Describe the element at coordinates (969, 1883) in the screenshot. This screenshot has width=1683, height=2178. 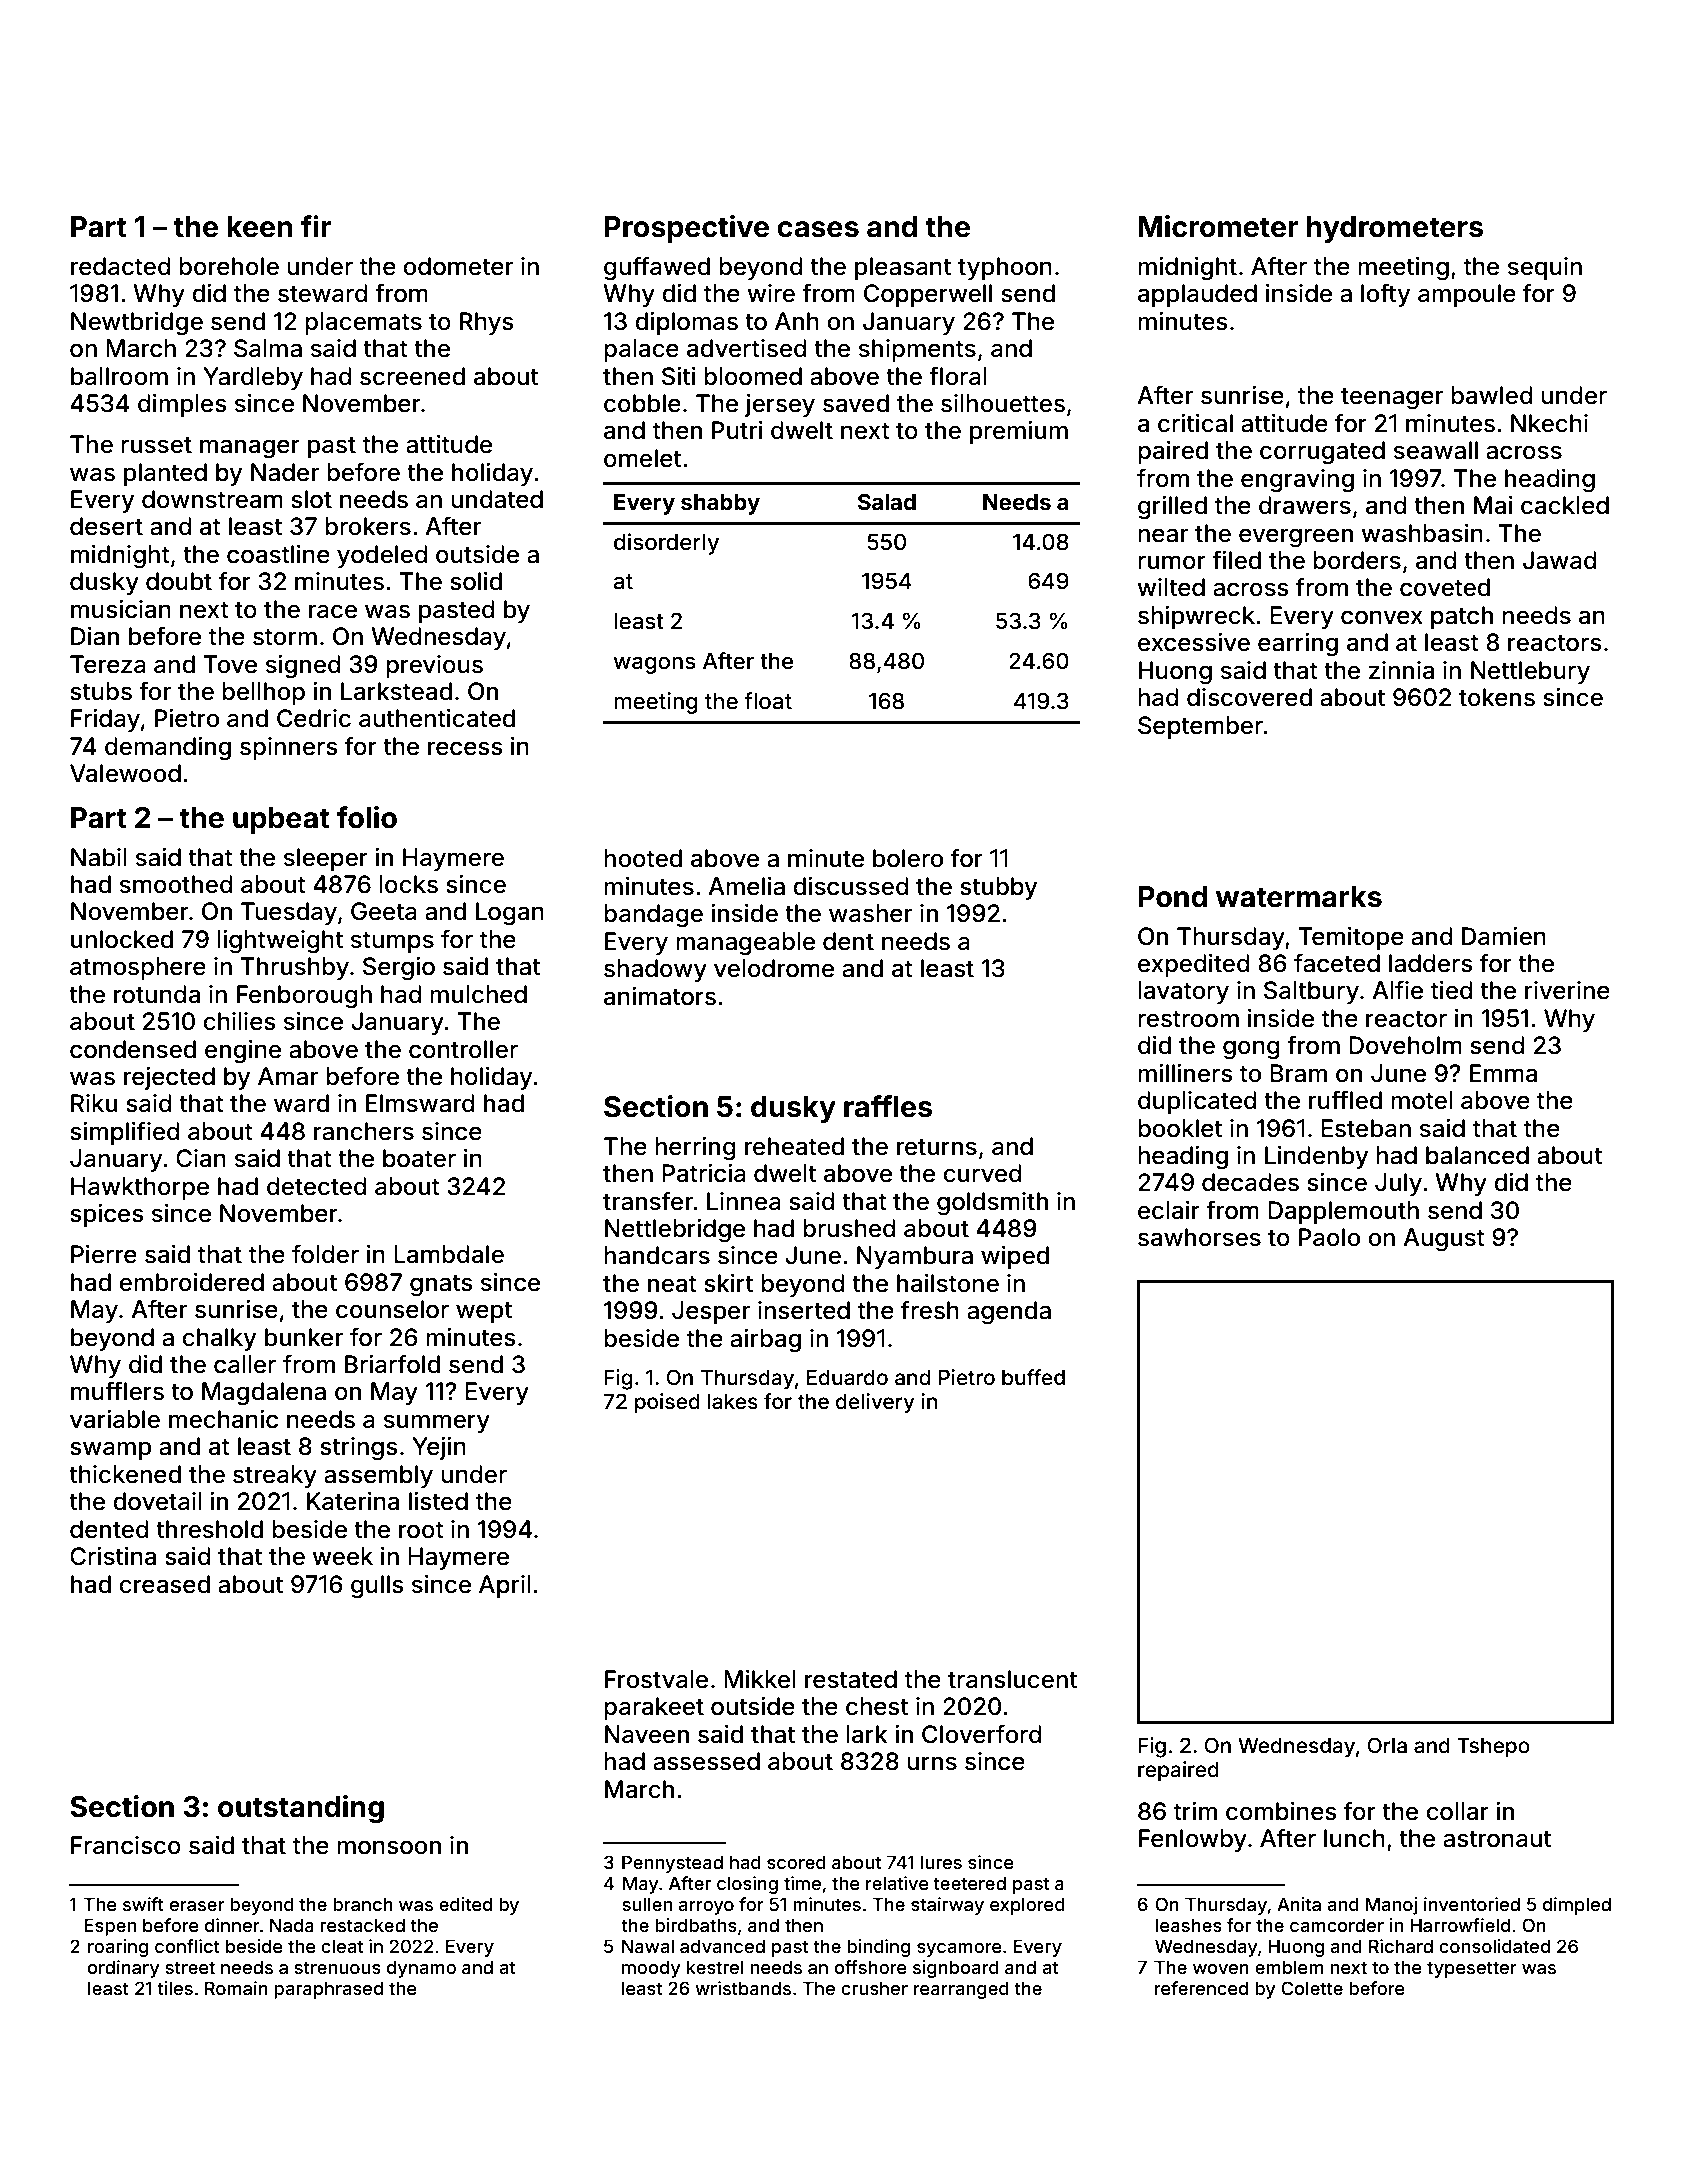
I see `teetered` at that location.
